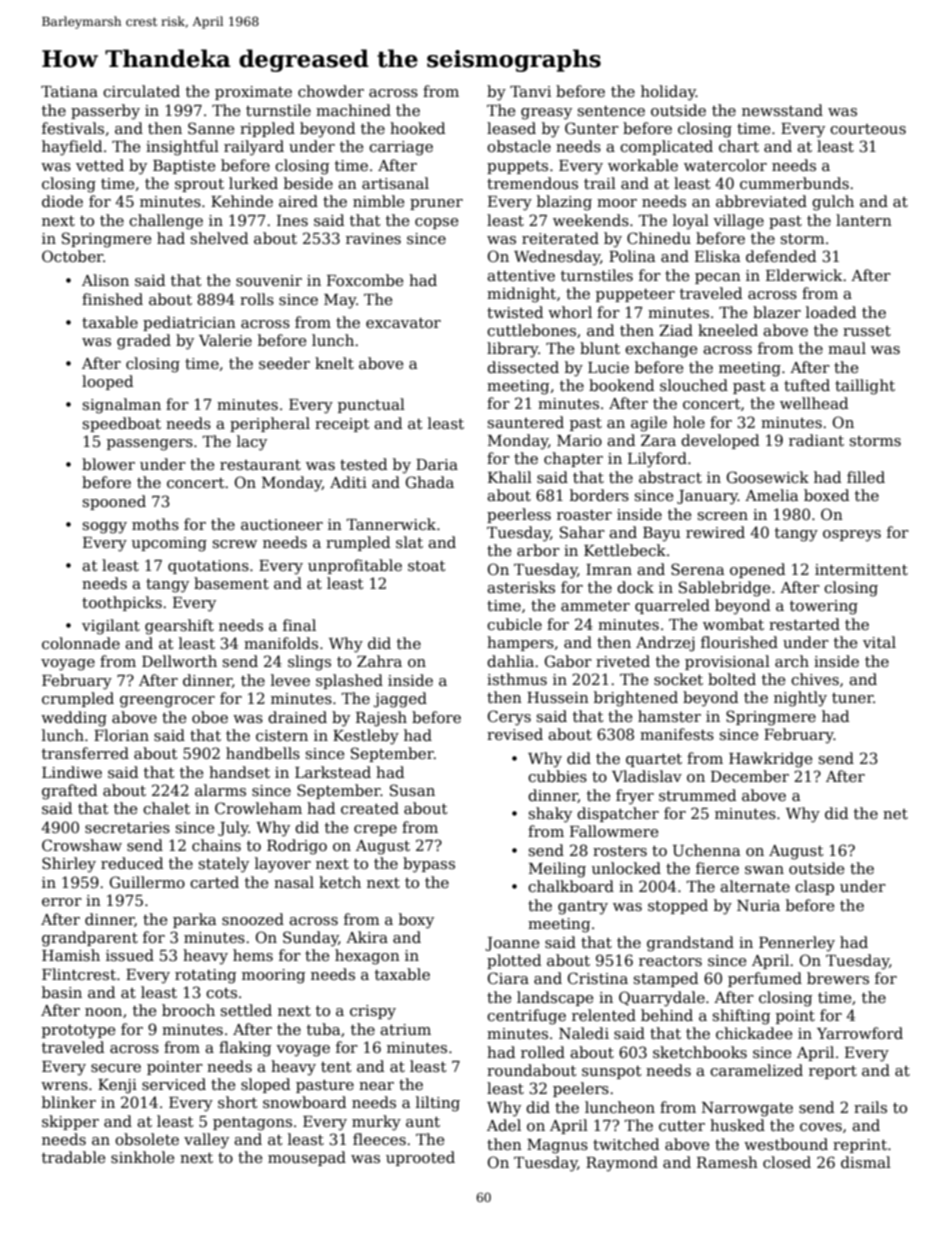 This image has height=1233, width=952. I want to click on unprofitable, so click(355, 566).
